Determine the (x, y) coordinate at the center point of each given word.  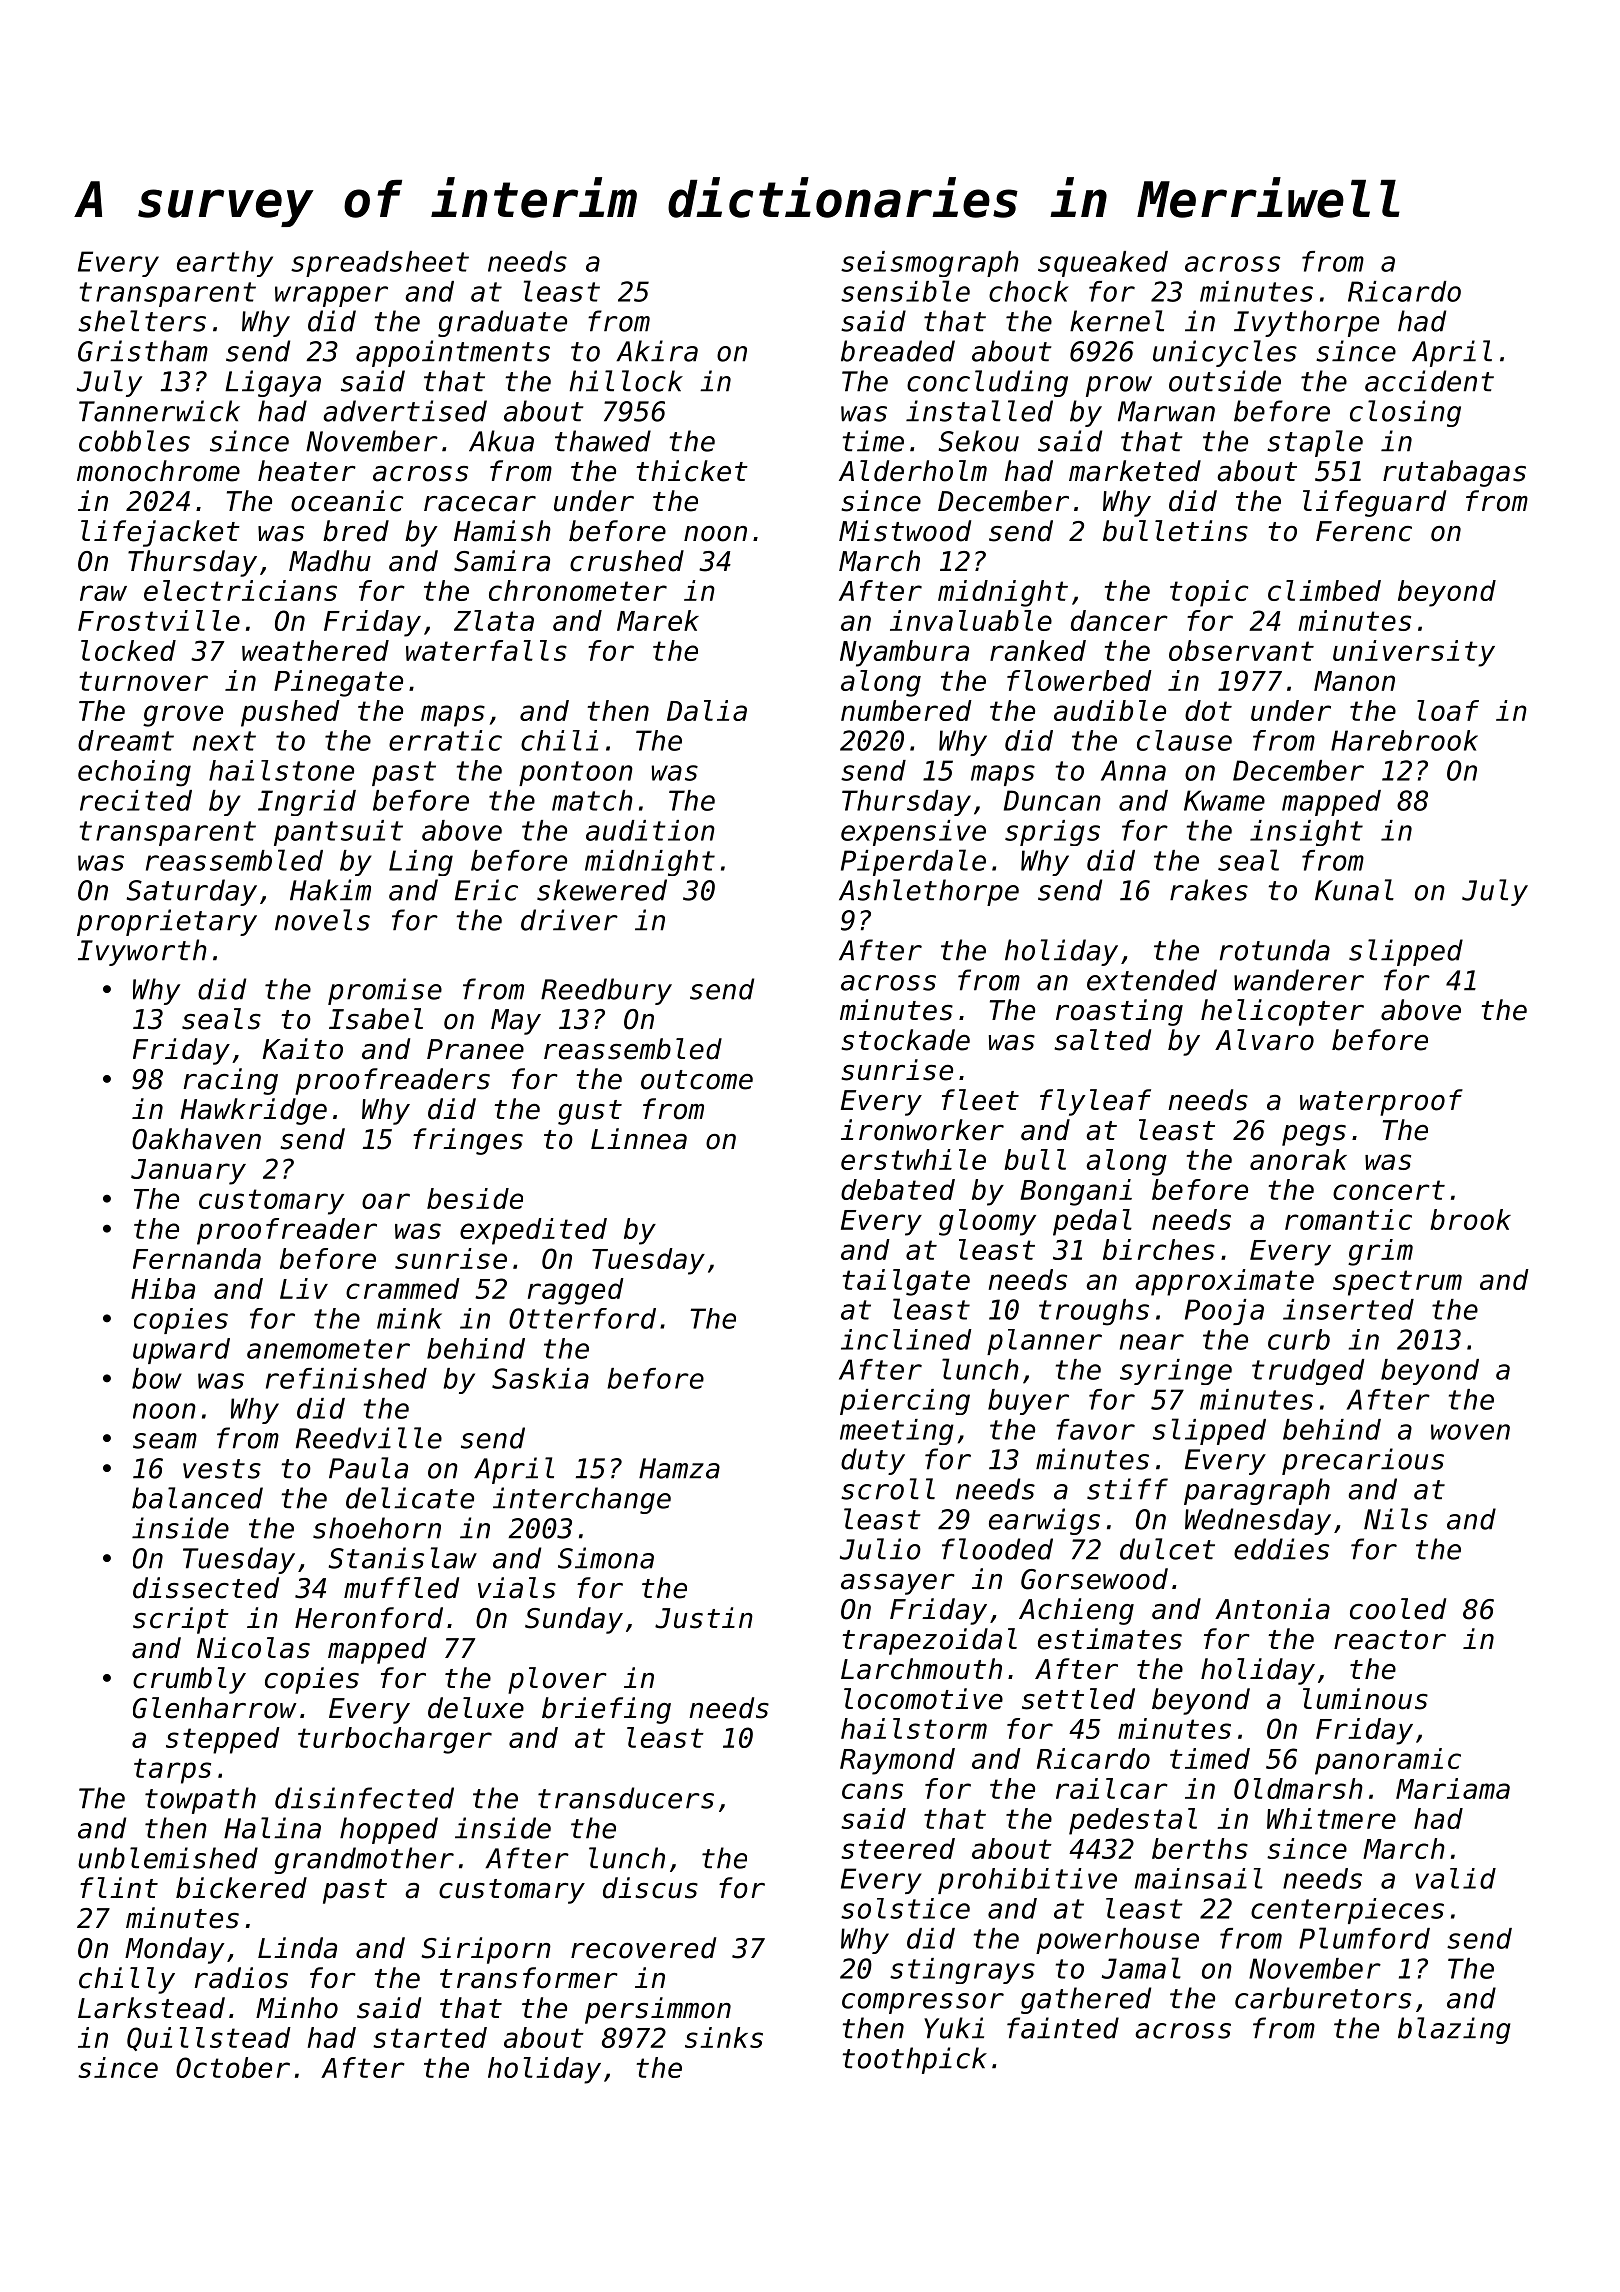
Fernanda (197, 1258)
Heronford (369, 1618)
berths (1200, 1848)
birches (1159, 1249)
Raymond (897, 1761)
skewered (602, 890)
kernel (1117, 321)
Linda (297, 1948)
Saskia (540, 1378)
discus (650, 1888)
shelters (142, 321)
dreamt (126, 740)
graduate (502, 323)
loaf (1448, 710)
